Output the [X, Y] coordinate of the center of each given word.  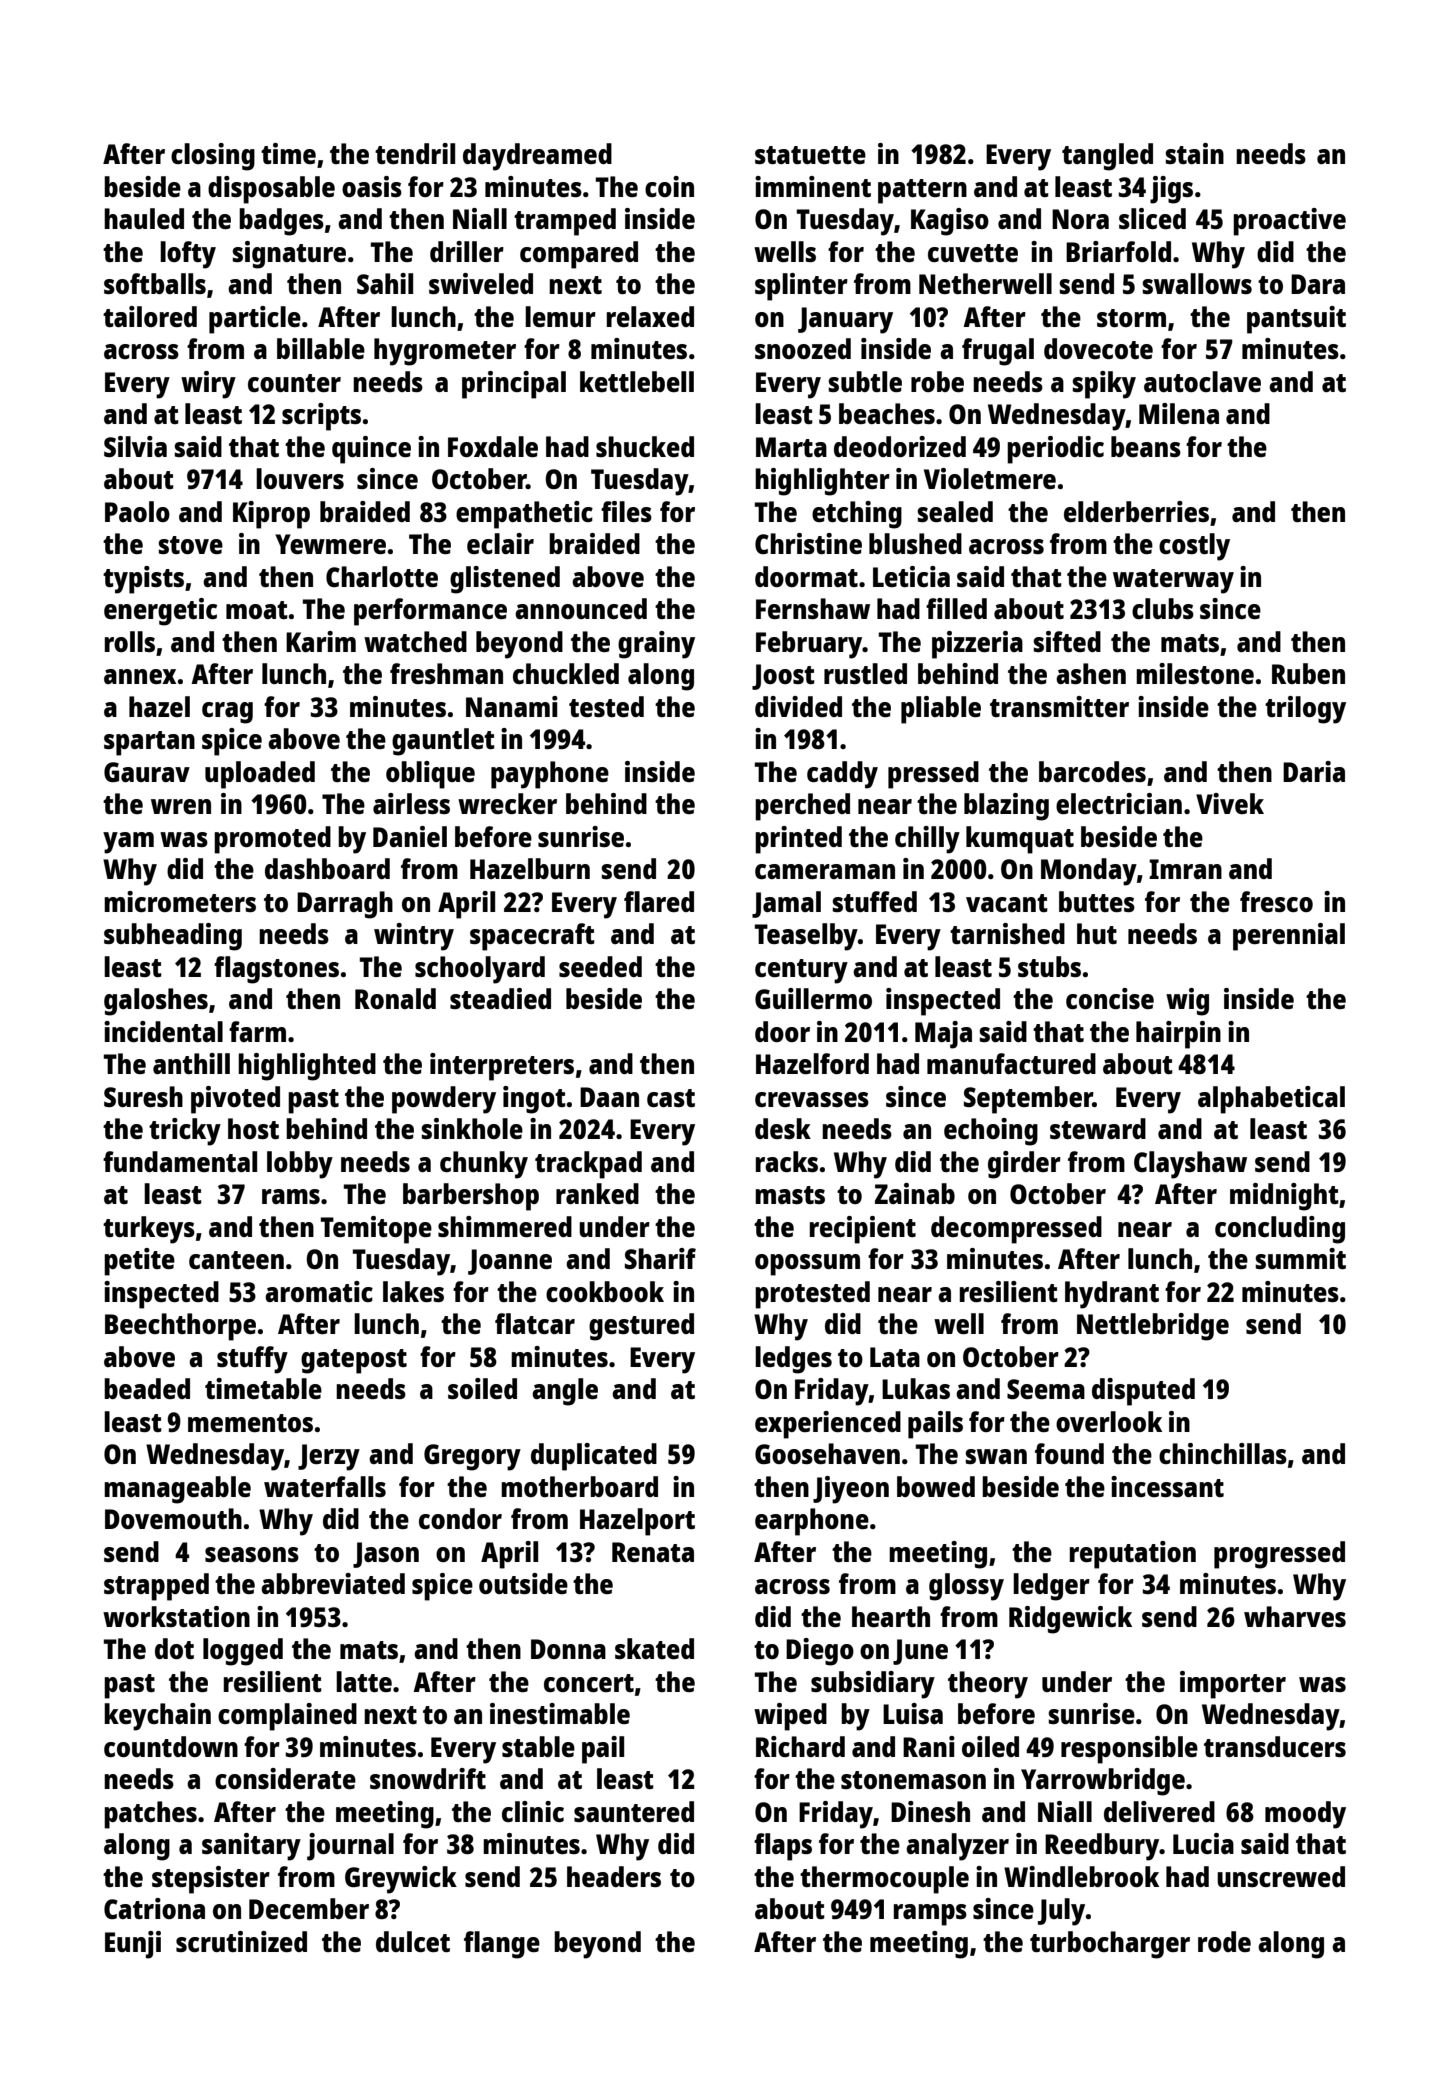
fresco [1276, 901]
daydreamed [537, 157]
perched [802, 807]
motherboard [579, 1486]
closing [213, 157]
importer [1233, 1685]
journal [350, 1847]
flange [502, 1945]
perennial [1289, 937]
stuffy [252, 1360]
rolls [130, 641]
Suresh [143, 1096]
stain [1194, 153]
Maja [943, 1035]
